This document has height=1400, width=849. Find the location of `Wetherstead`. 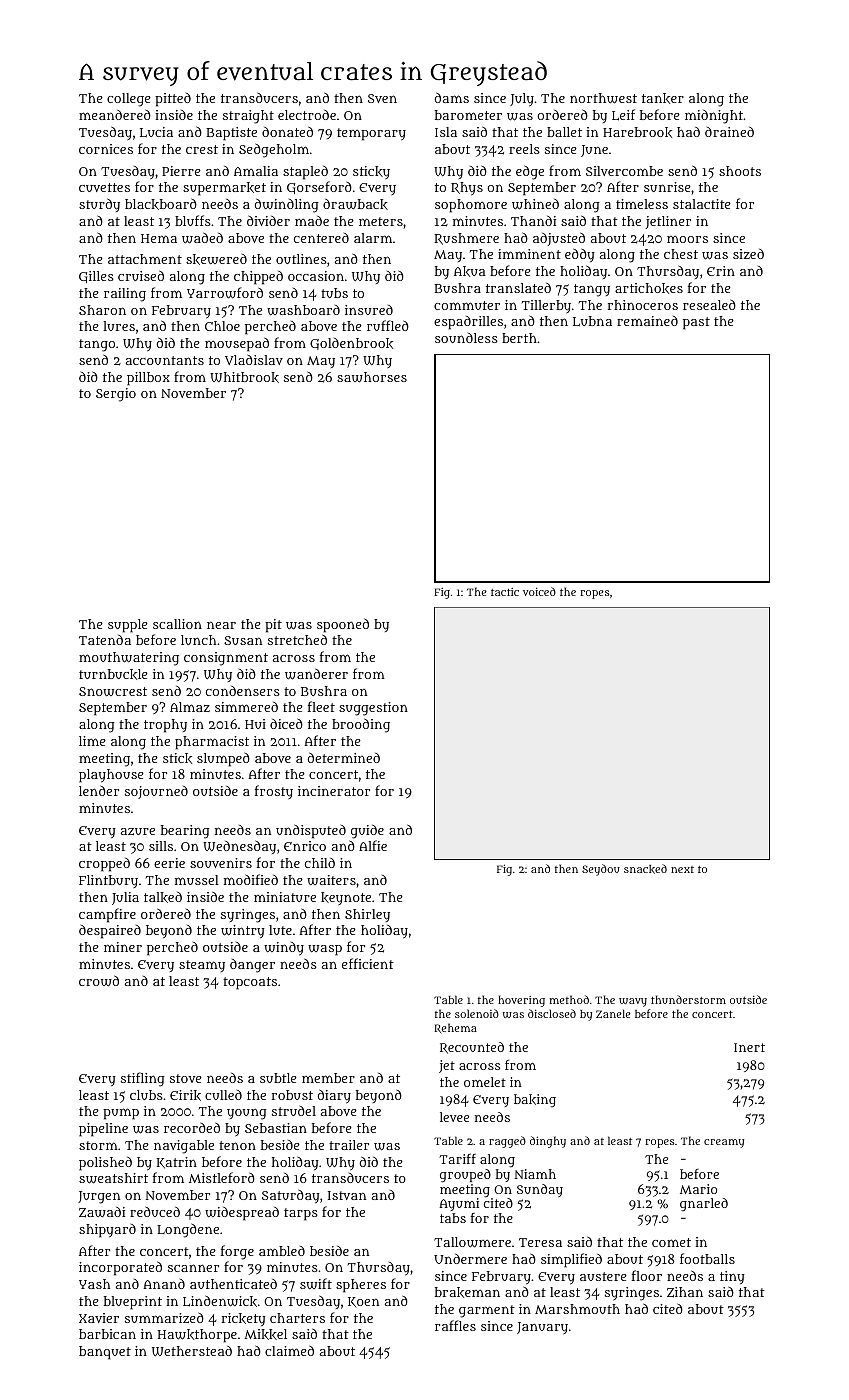

Wetherstead is located at coordinates (192, 1351).
